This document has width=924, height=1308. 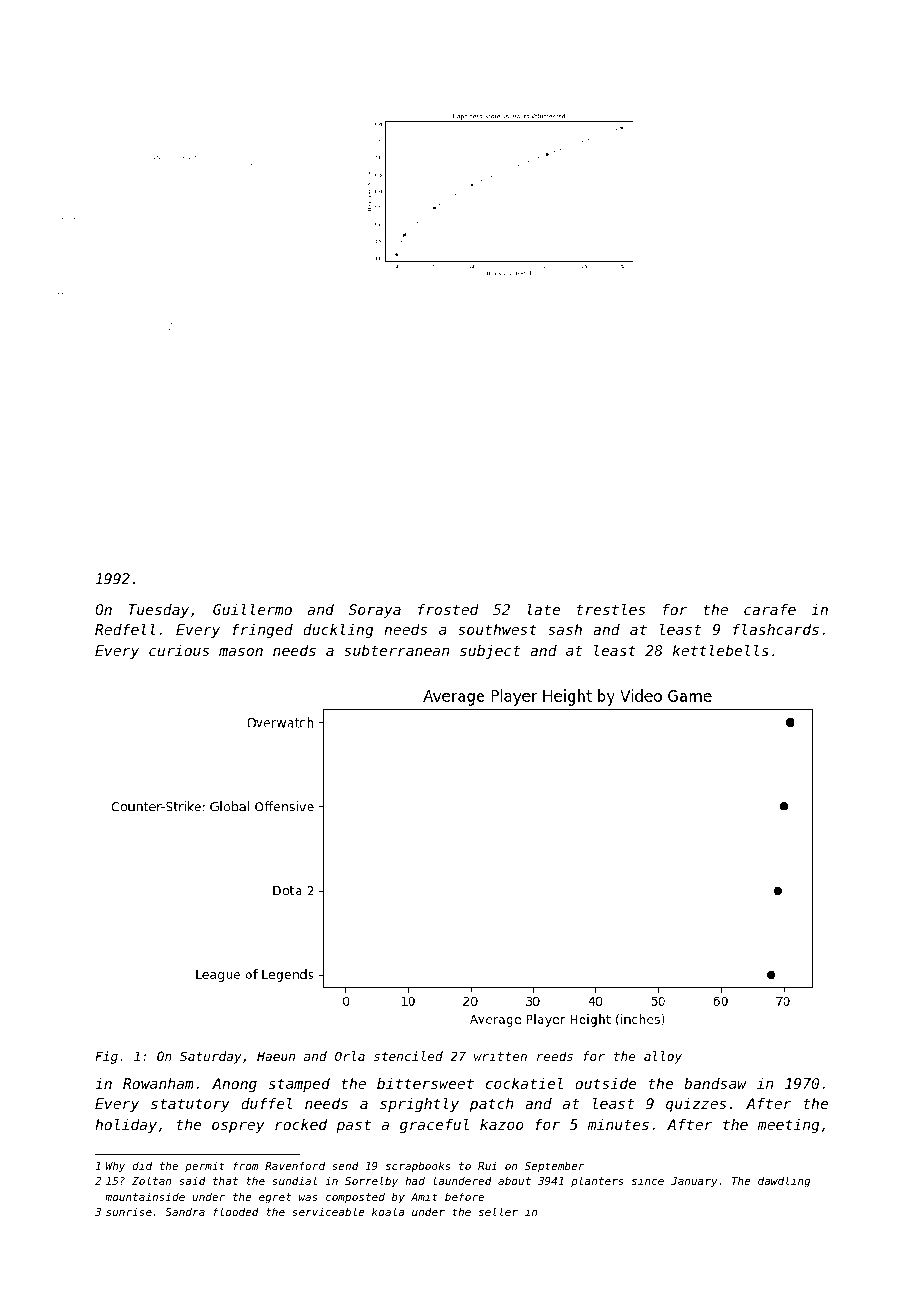 I want to click on mason, so click(x=241, y=652).
